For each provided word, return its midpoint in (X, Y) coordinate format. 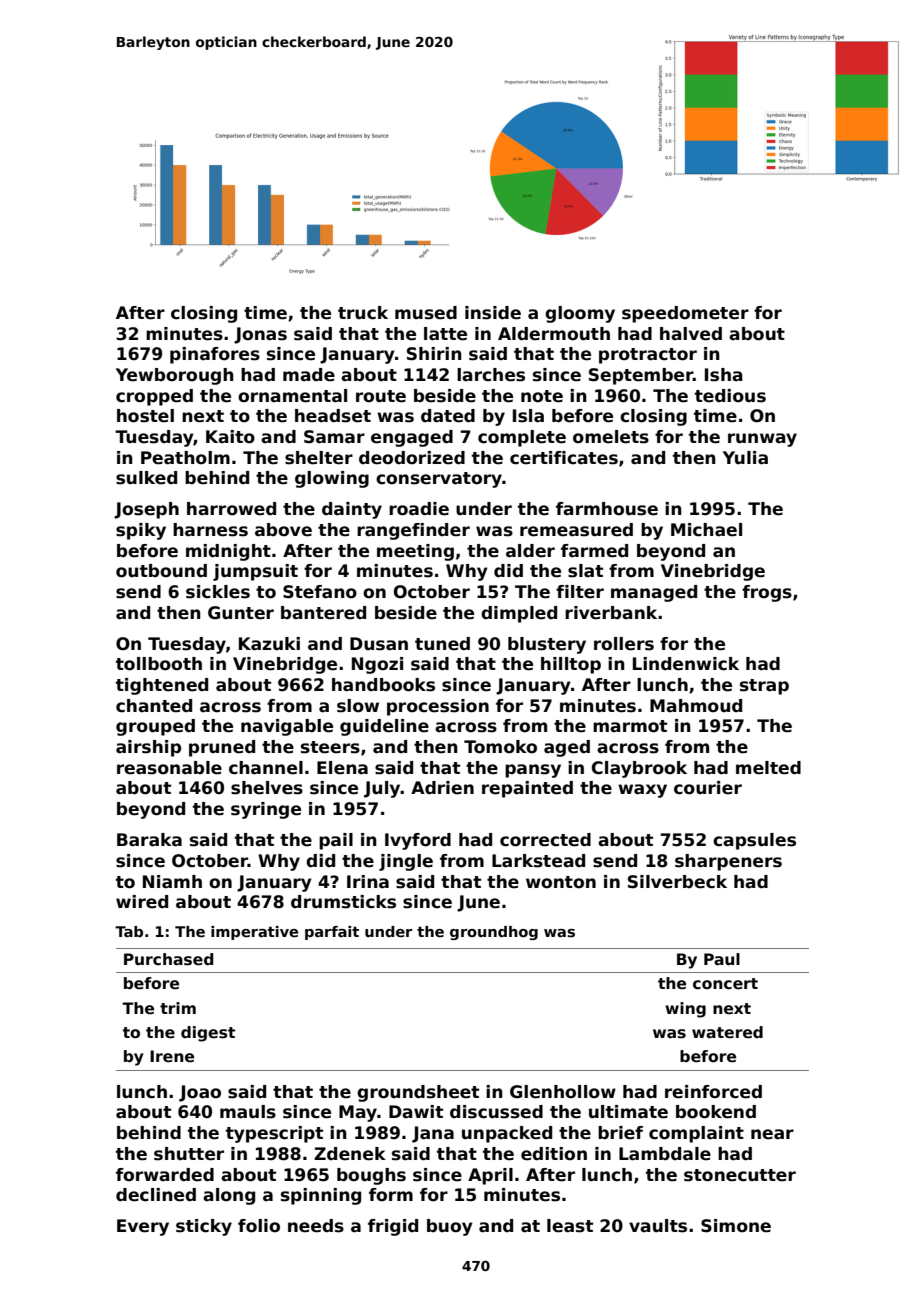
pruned (222, 748)
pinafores (215, 355)
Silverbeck (677, 882)
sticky (204, 1227)
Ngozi (377, 665)
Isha (724, 375)
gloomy (580, 314)
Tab (129, 931)
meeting (415, 552)
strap (764, 687)
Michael (706, 530)
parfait (332, 933)
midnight (228, 552)
